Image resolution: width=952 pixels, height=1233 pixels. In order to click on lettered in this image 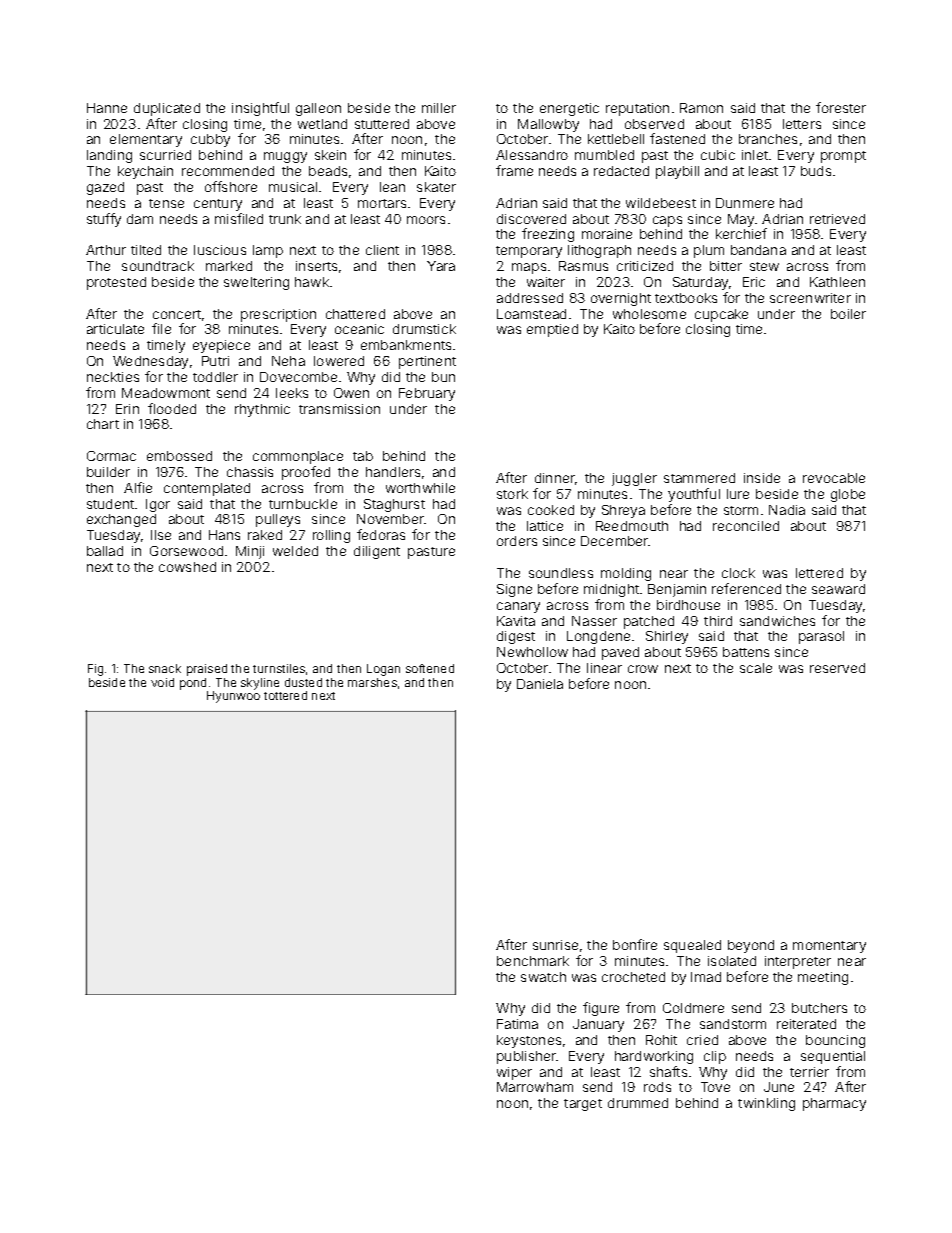, I will do `click(819, 573)`.
